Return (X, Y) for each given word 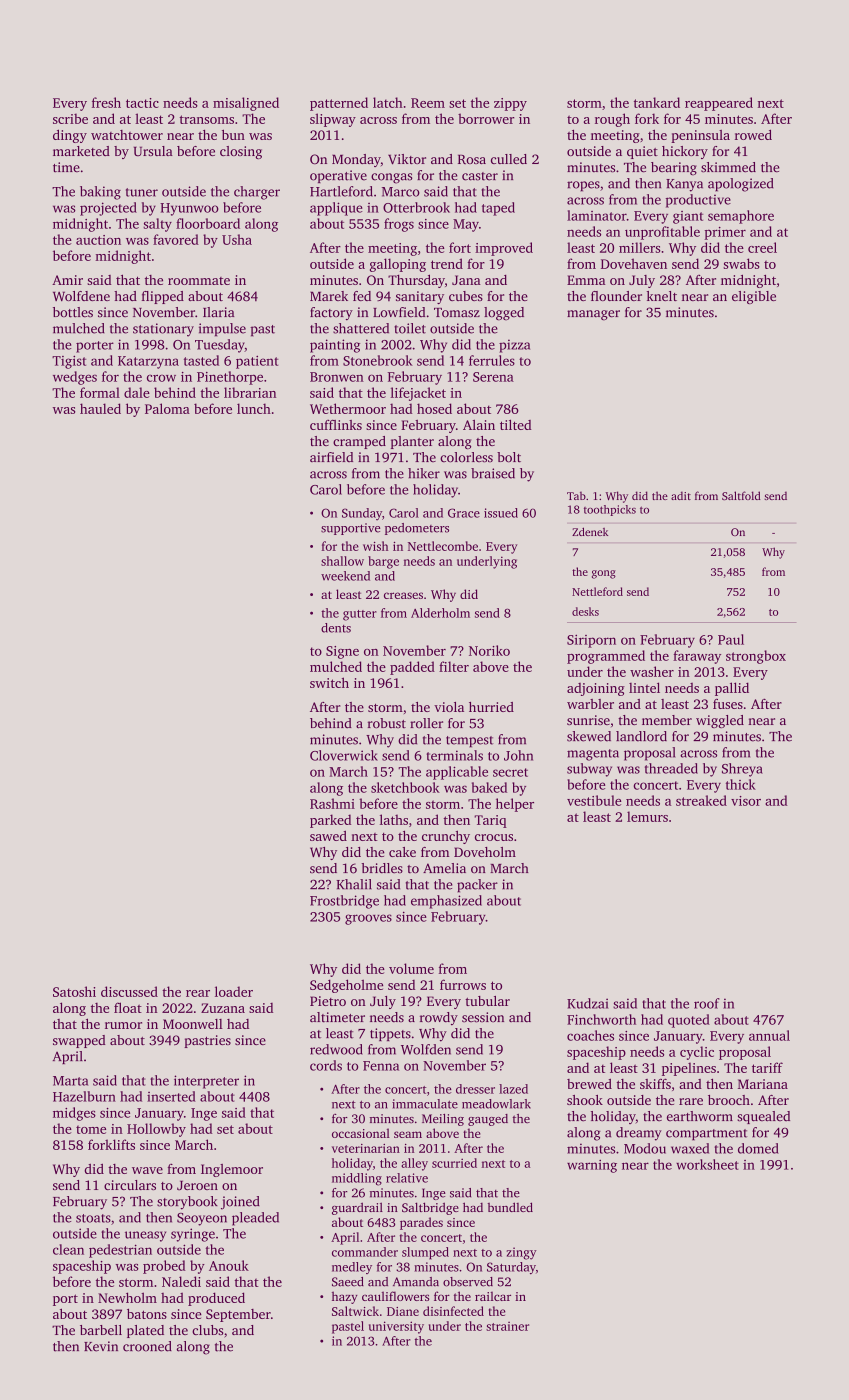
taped (498, 209)
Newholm (127, 1297)
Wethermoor (348, 408)
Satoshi (74, 991)
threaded (671, 768)
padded (412, 668)
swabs (741, 263)
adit (681, 495)
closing (241, 152)
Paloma (167, 408)
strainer (507, 1326)
